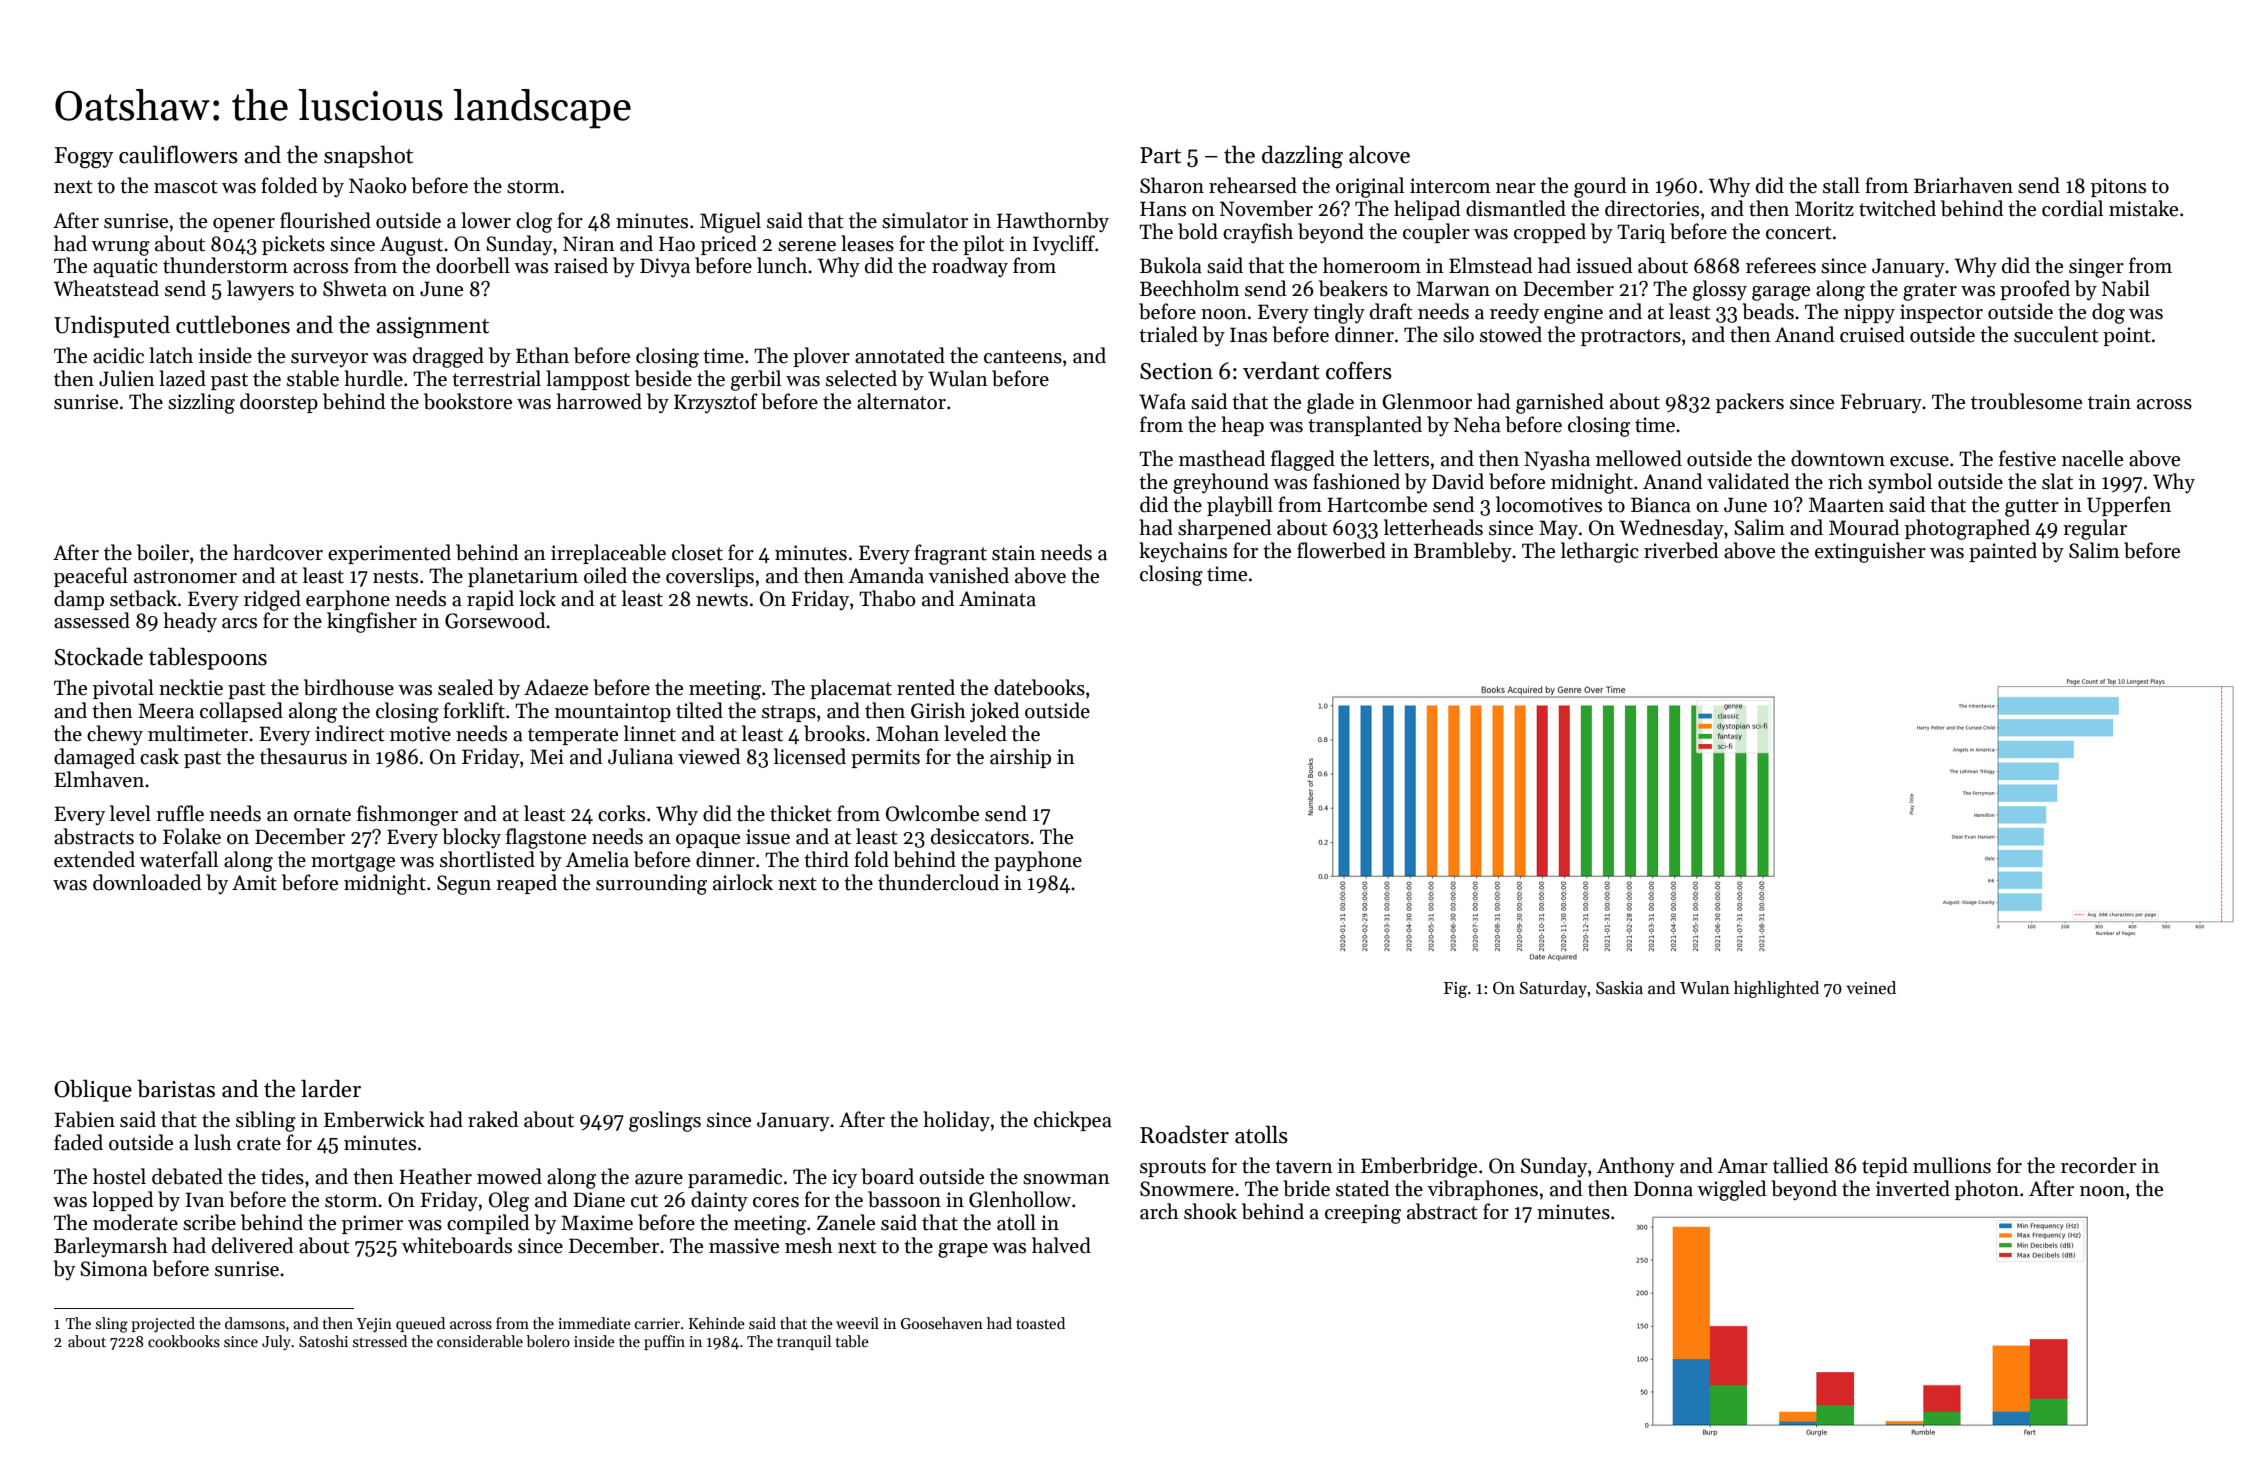 The width and height of the screenshot is (2254, 1459). I want to click on Anthony, so click(1636, 1167).
